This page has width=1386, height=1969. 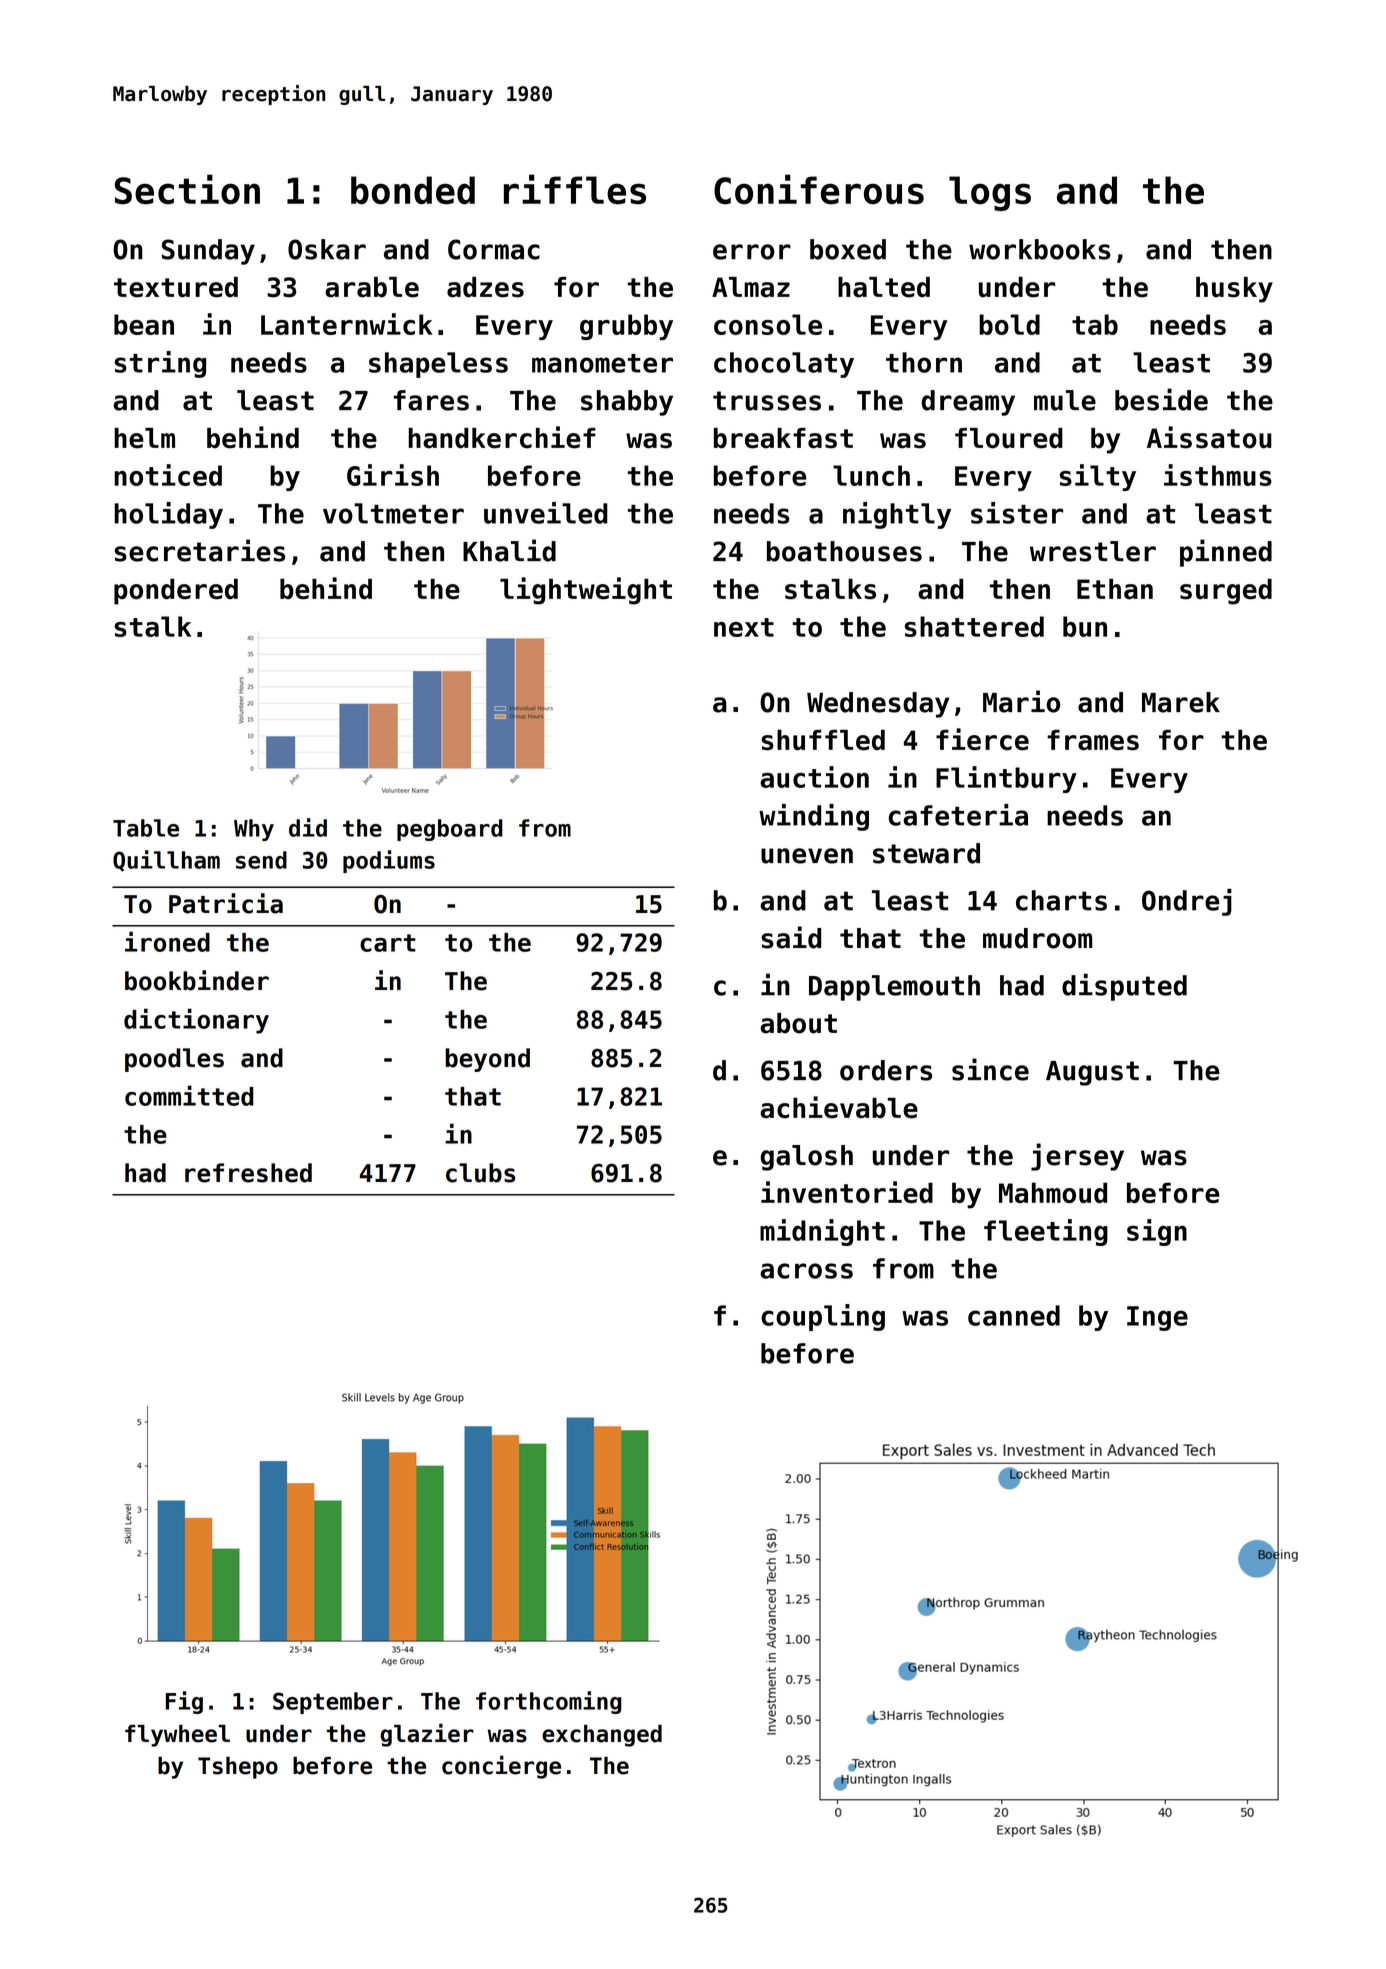 What do you see at coordinates (823, 1317) in the page?
I see `coupling` at bounding box center [823, 1317].
